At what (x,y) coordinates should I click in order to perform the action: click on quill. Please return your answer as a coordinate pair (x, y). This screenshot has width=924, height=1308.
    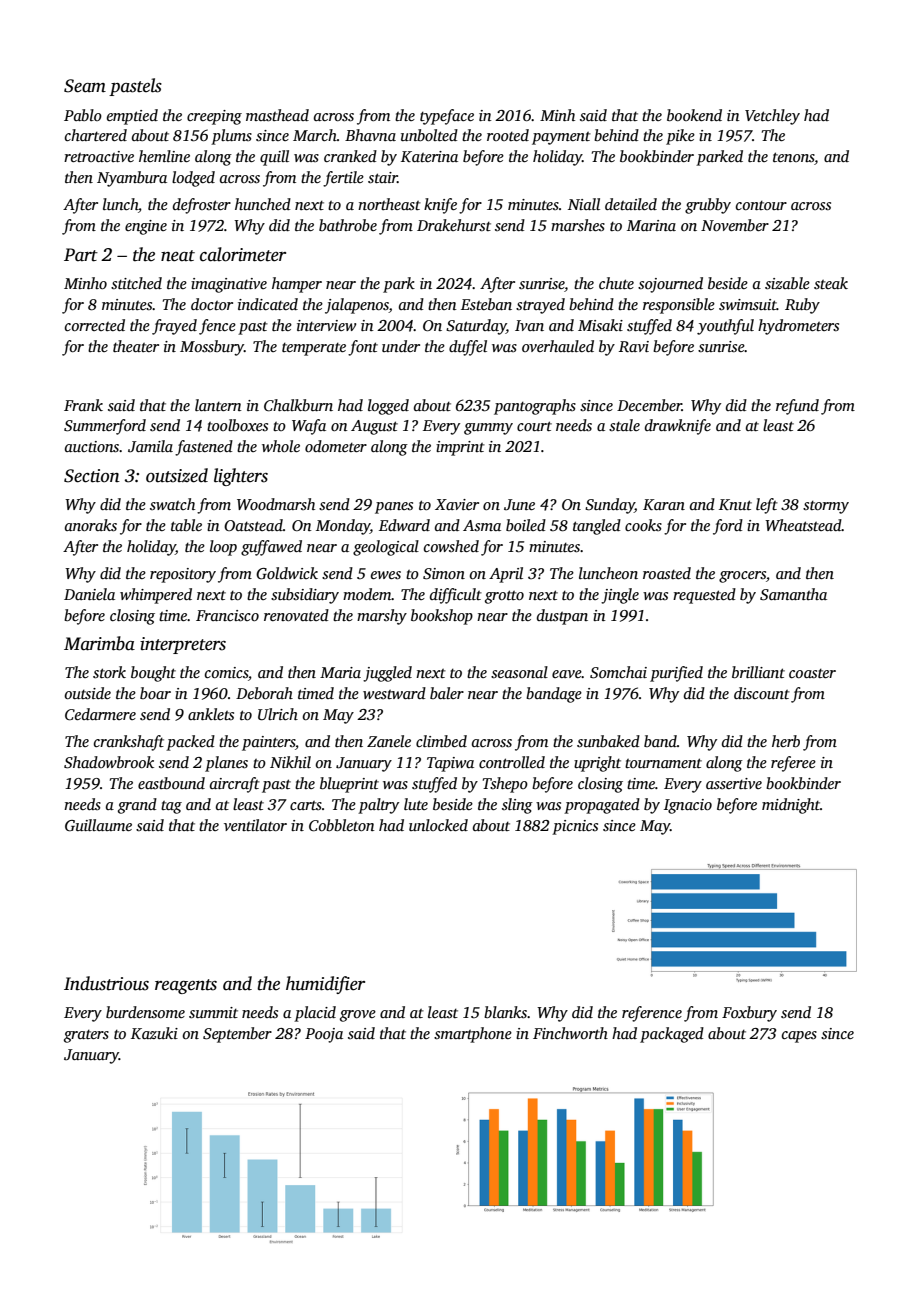
    Looking at the image, I should click on (274, 158).
